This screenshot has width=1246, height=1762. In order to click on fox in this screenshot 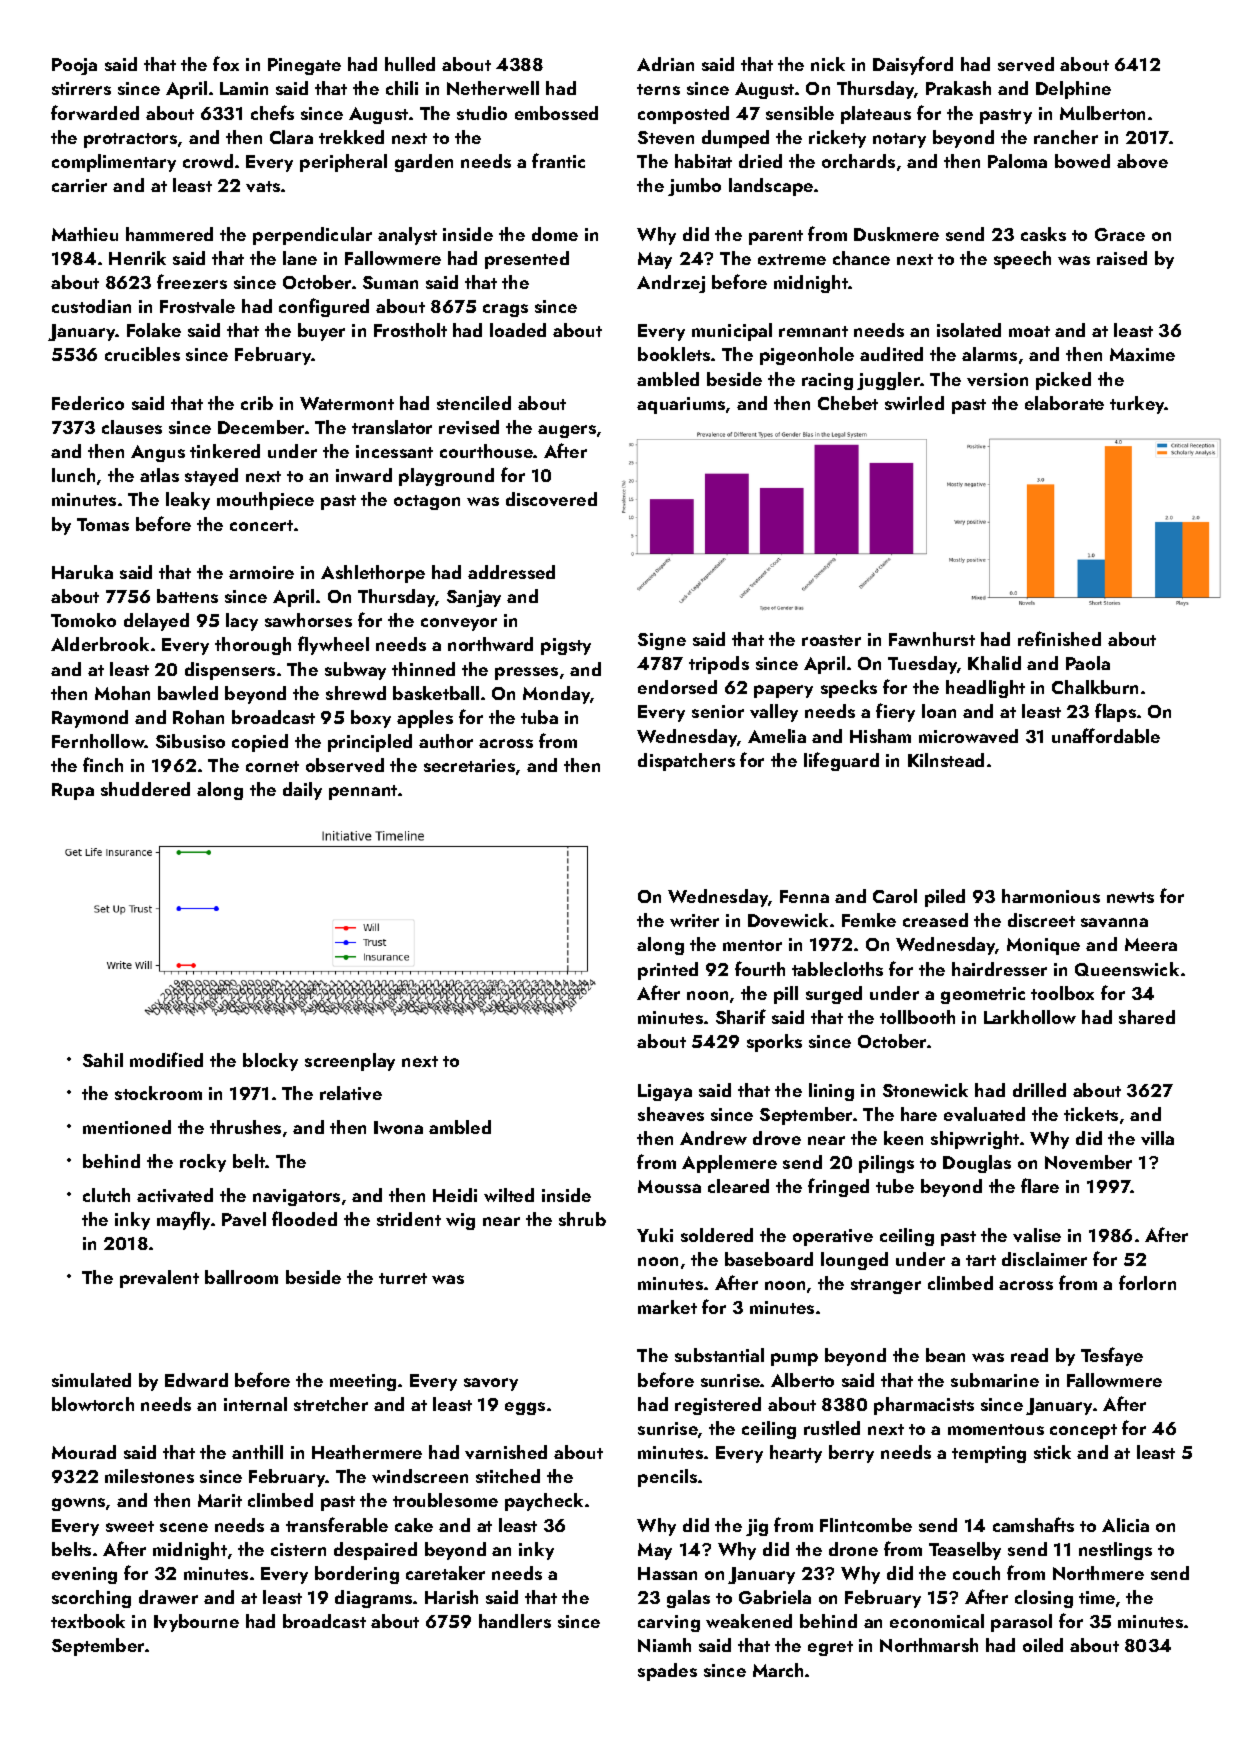, I will do `click(226, 63)`.
